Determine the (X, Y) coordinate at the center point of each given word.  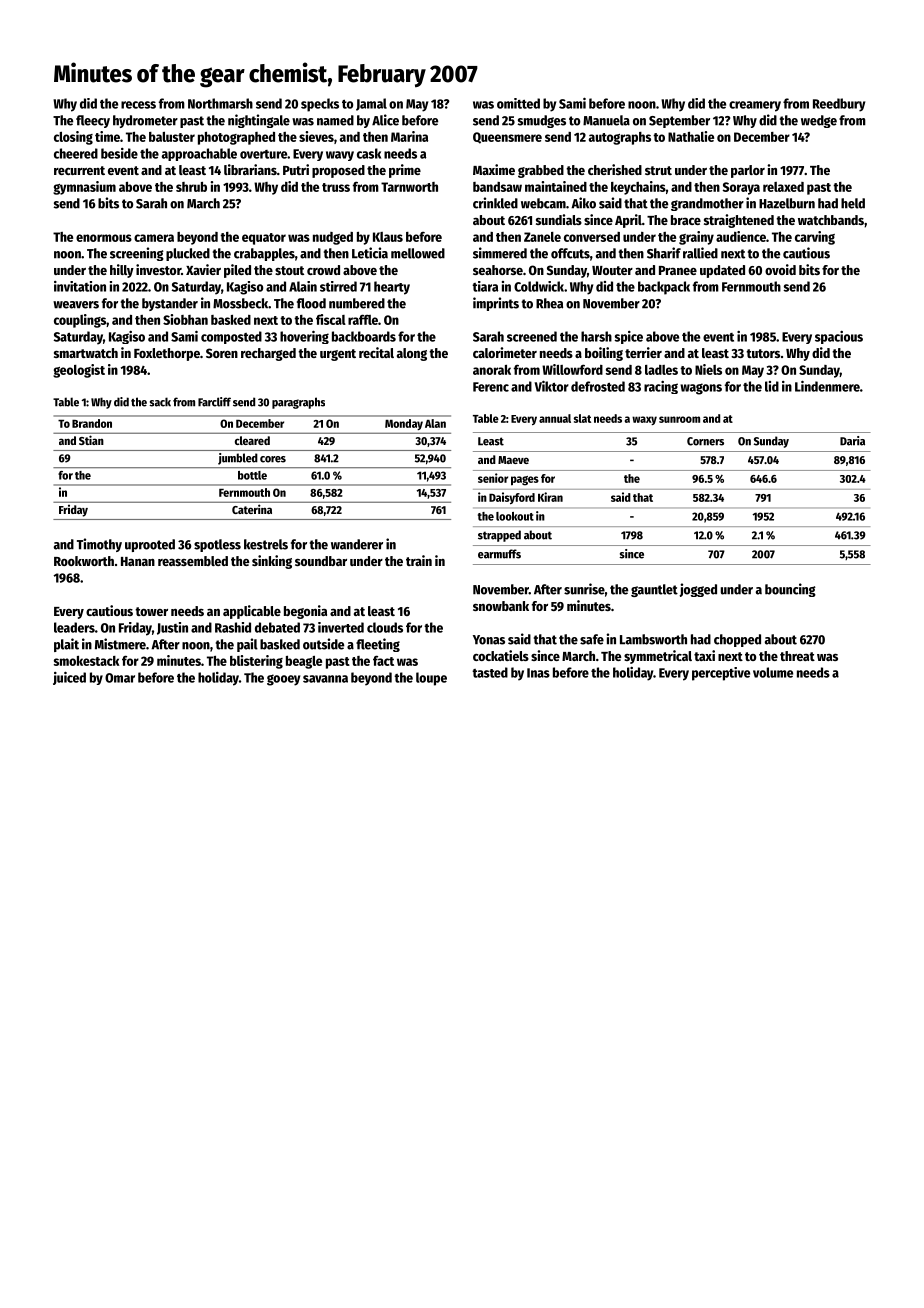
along (412, 354)
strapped (499, 536)
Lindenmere (827, 386)
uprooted (150, 545)
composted (231, 337)
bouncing (790, 590)
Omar (120, 678)
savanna (325, 679)
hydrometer (145, 121)
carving (815, 238)
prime (405, 171)
